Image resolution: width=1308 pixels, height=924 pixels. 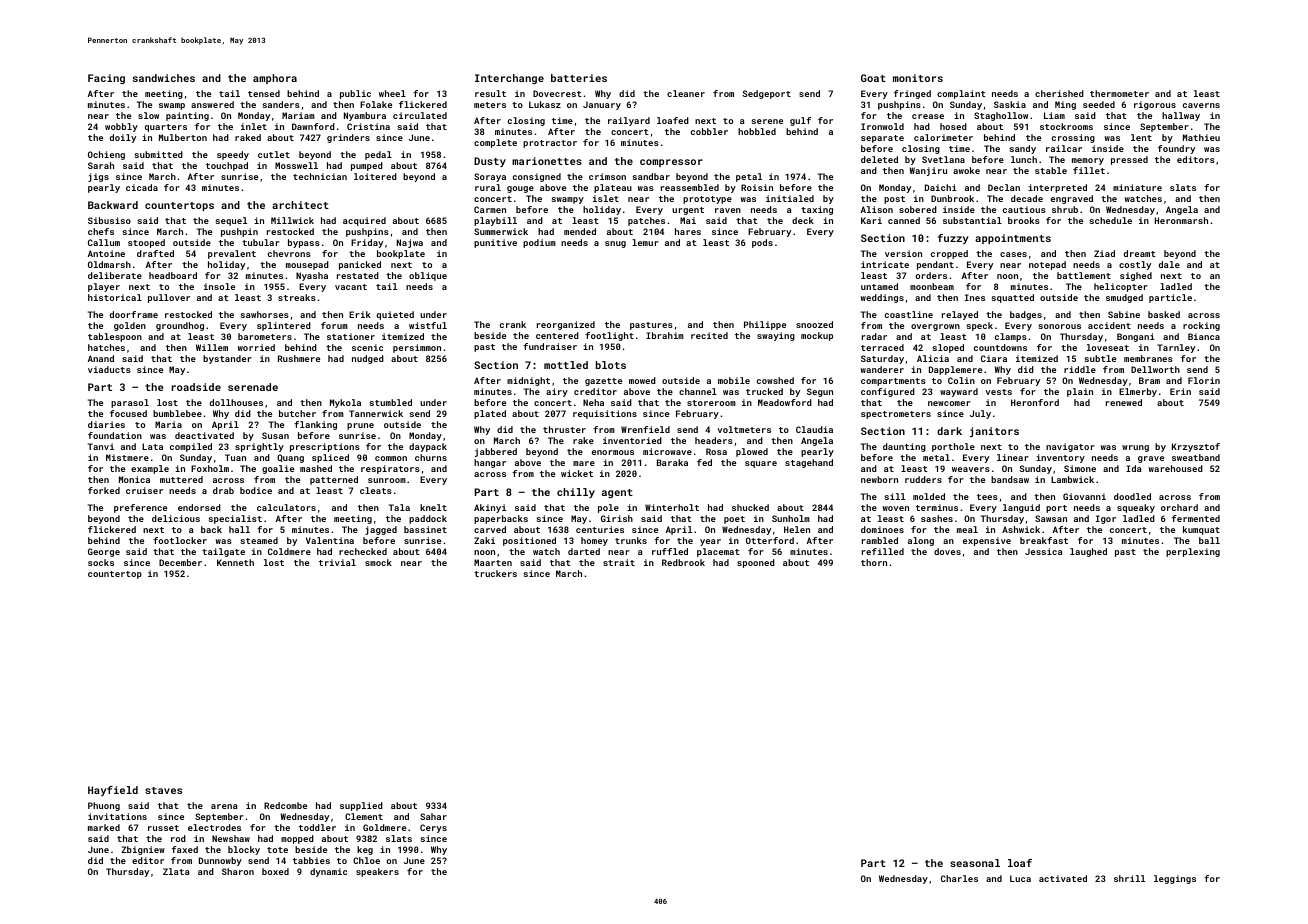 What do you see at coordinates (300, 205) in the screenshot?
I see `architect` at bounding box center [300, 205].
